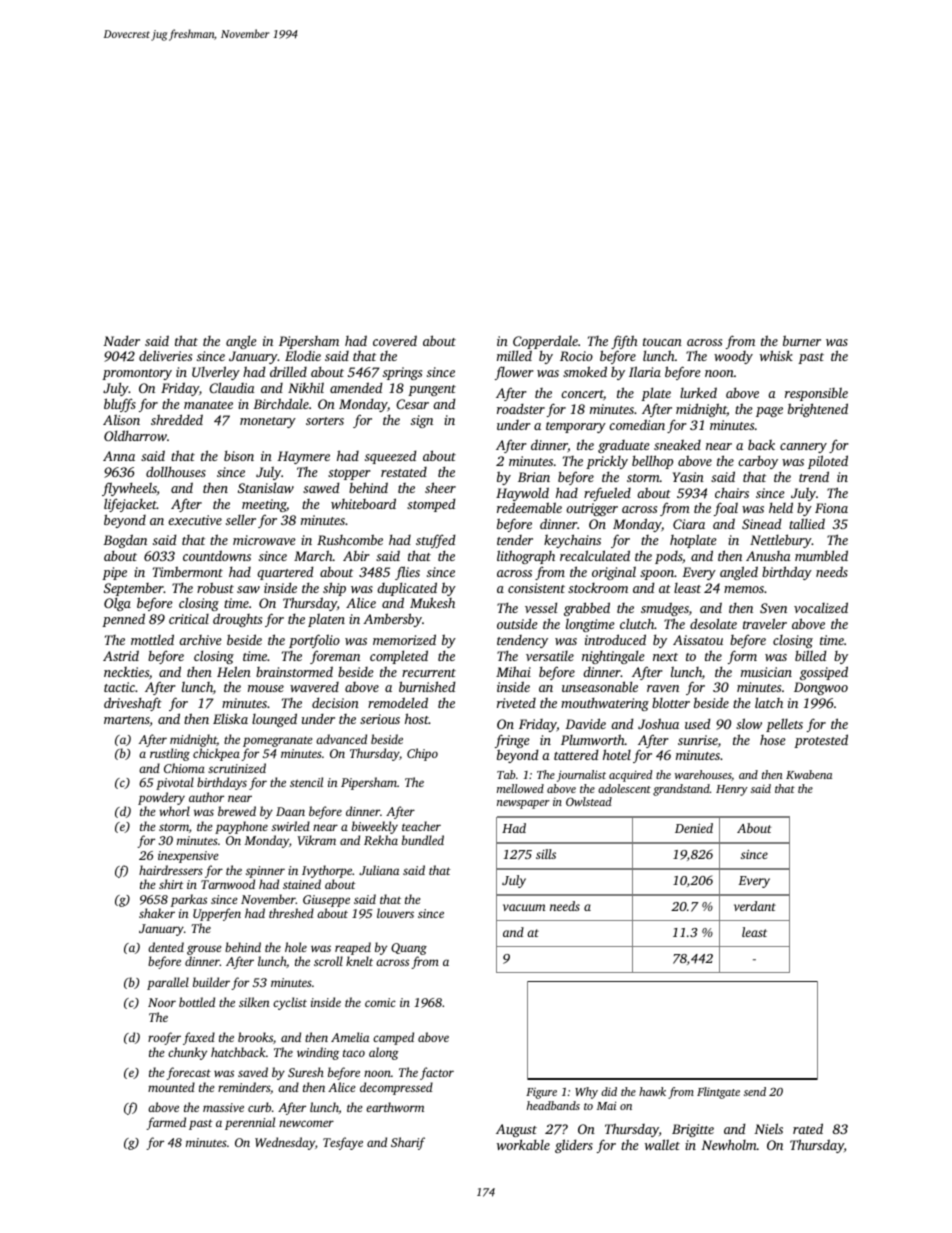 The height and width of the screenshot is (1233, 952). Describe the element at coordinates (162, 1002) in the screenshot. I see `Noor` at that location.
